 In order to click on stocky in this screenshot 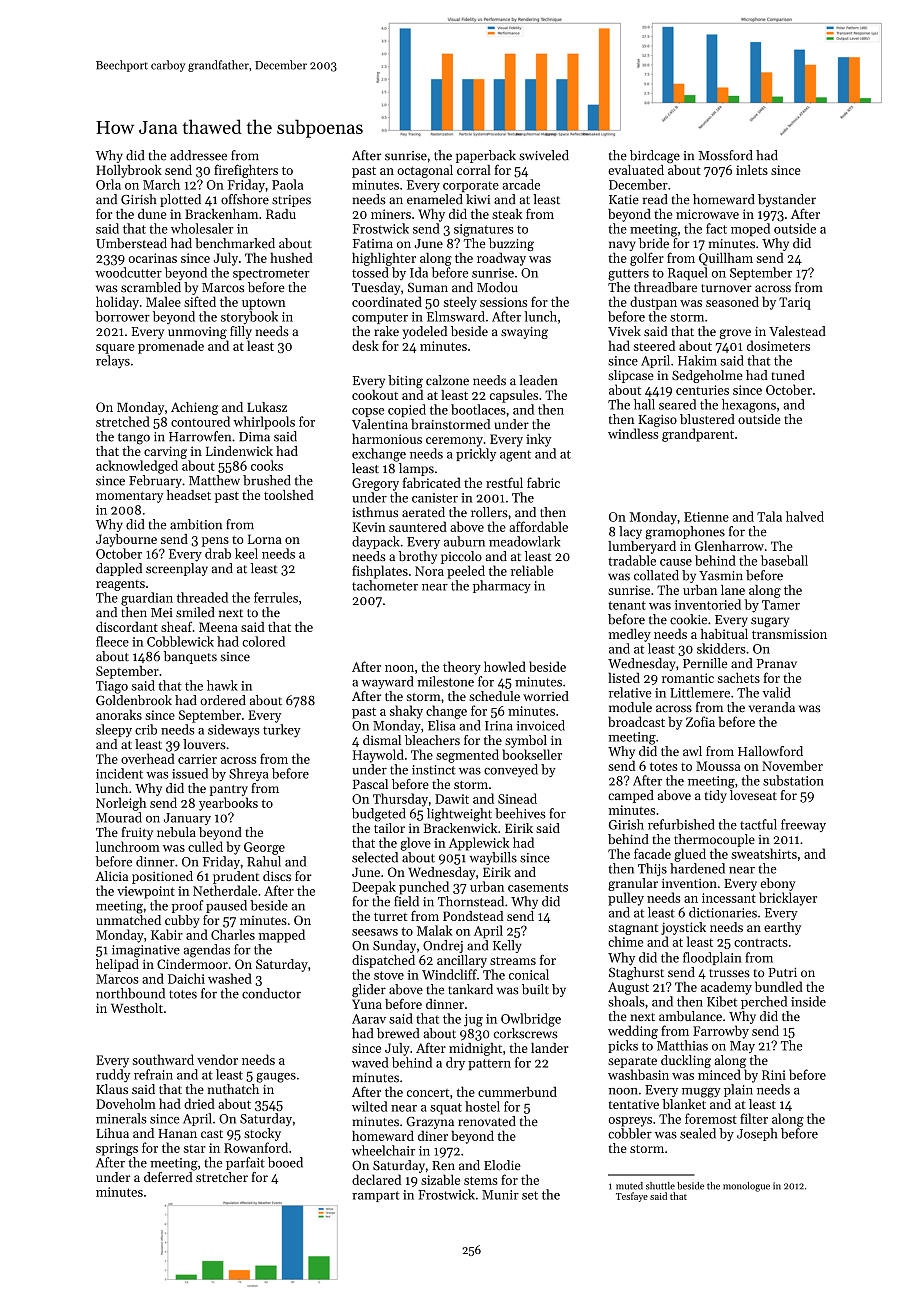, I will do `click(262, 1134)`.
